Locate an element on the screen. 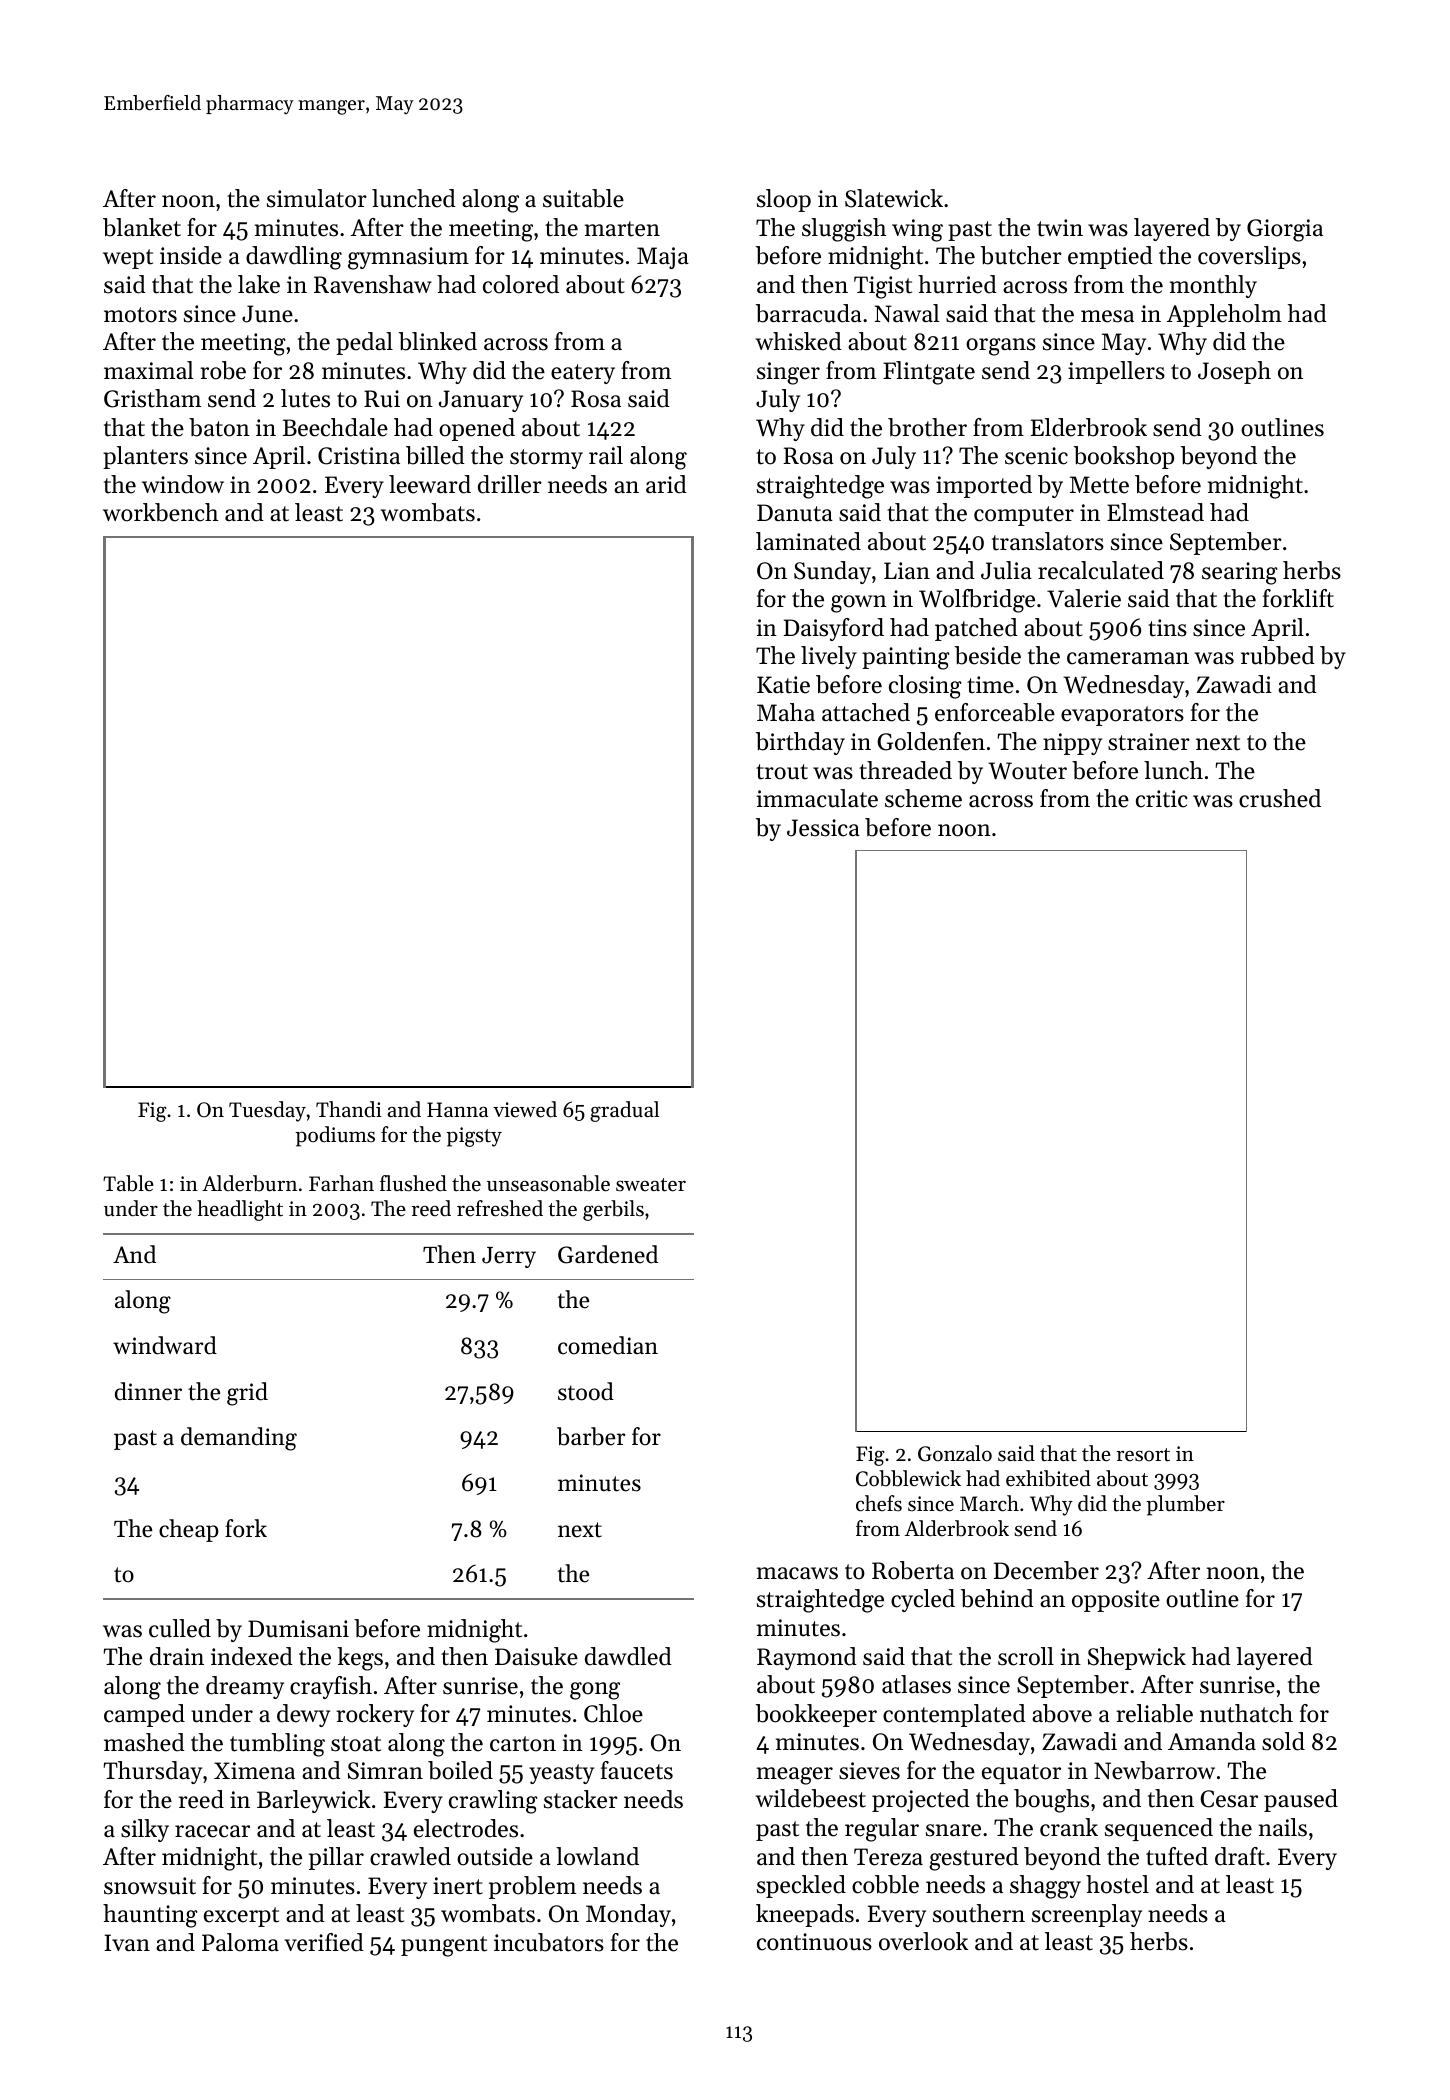 The height and width of the screenshot is (2100, 1450). Ivan is located at coordinates (127, 1942).
